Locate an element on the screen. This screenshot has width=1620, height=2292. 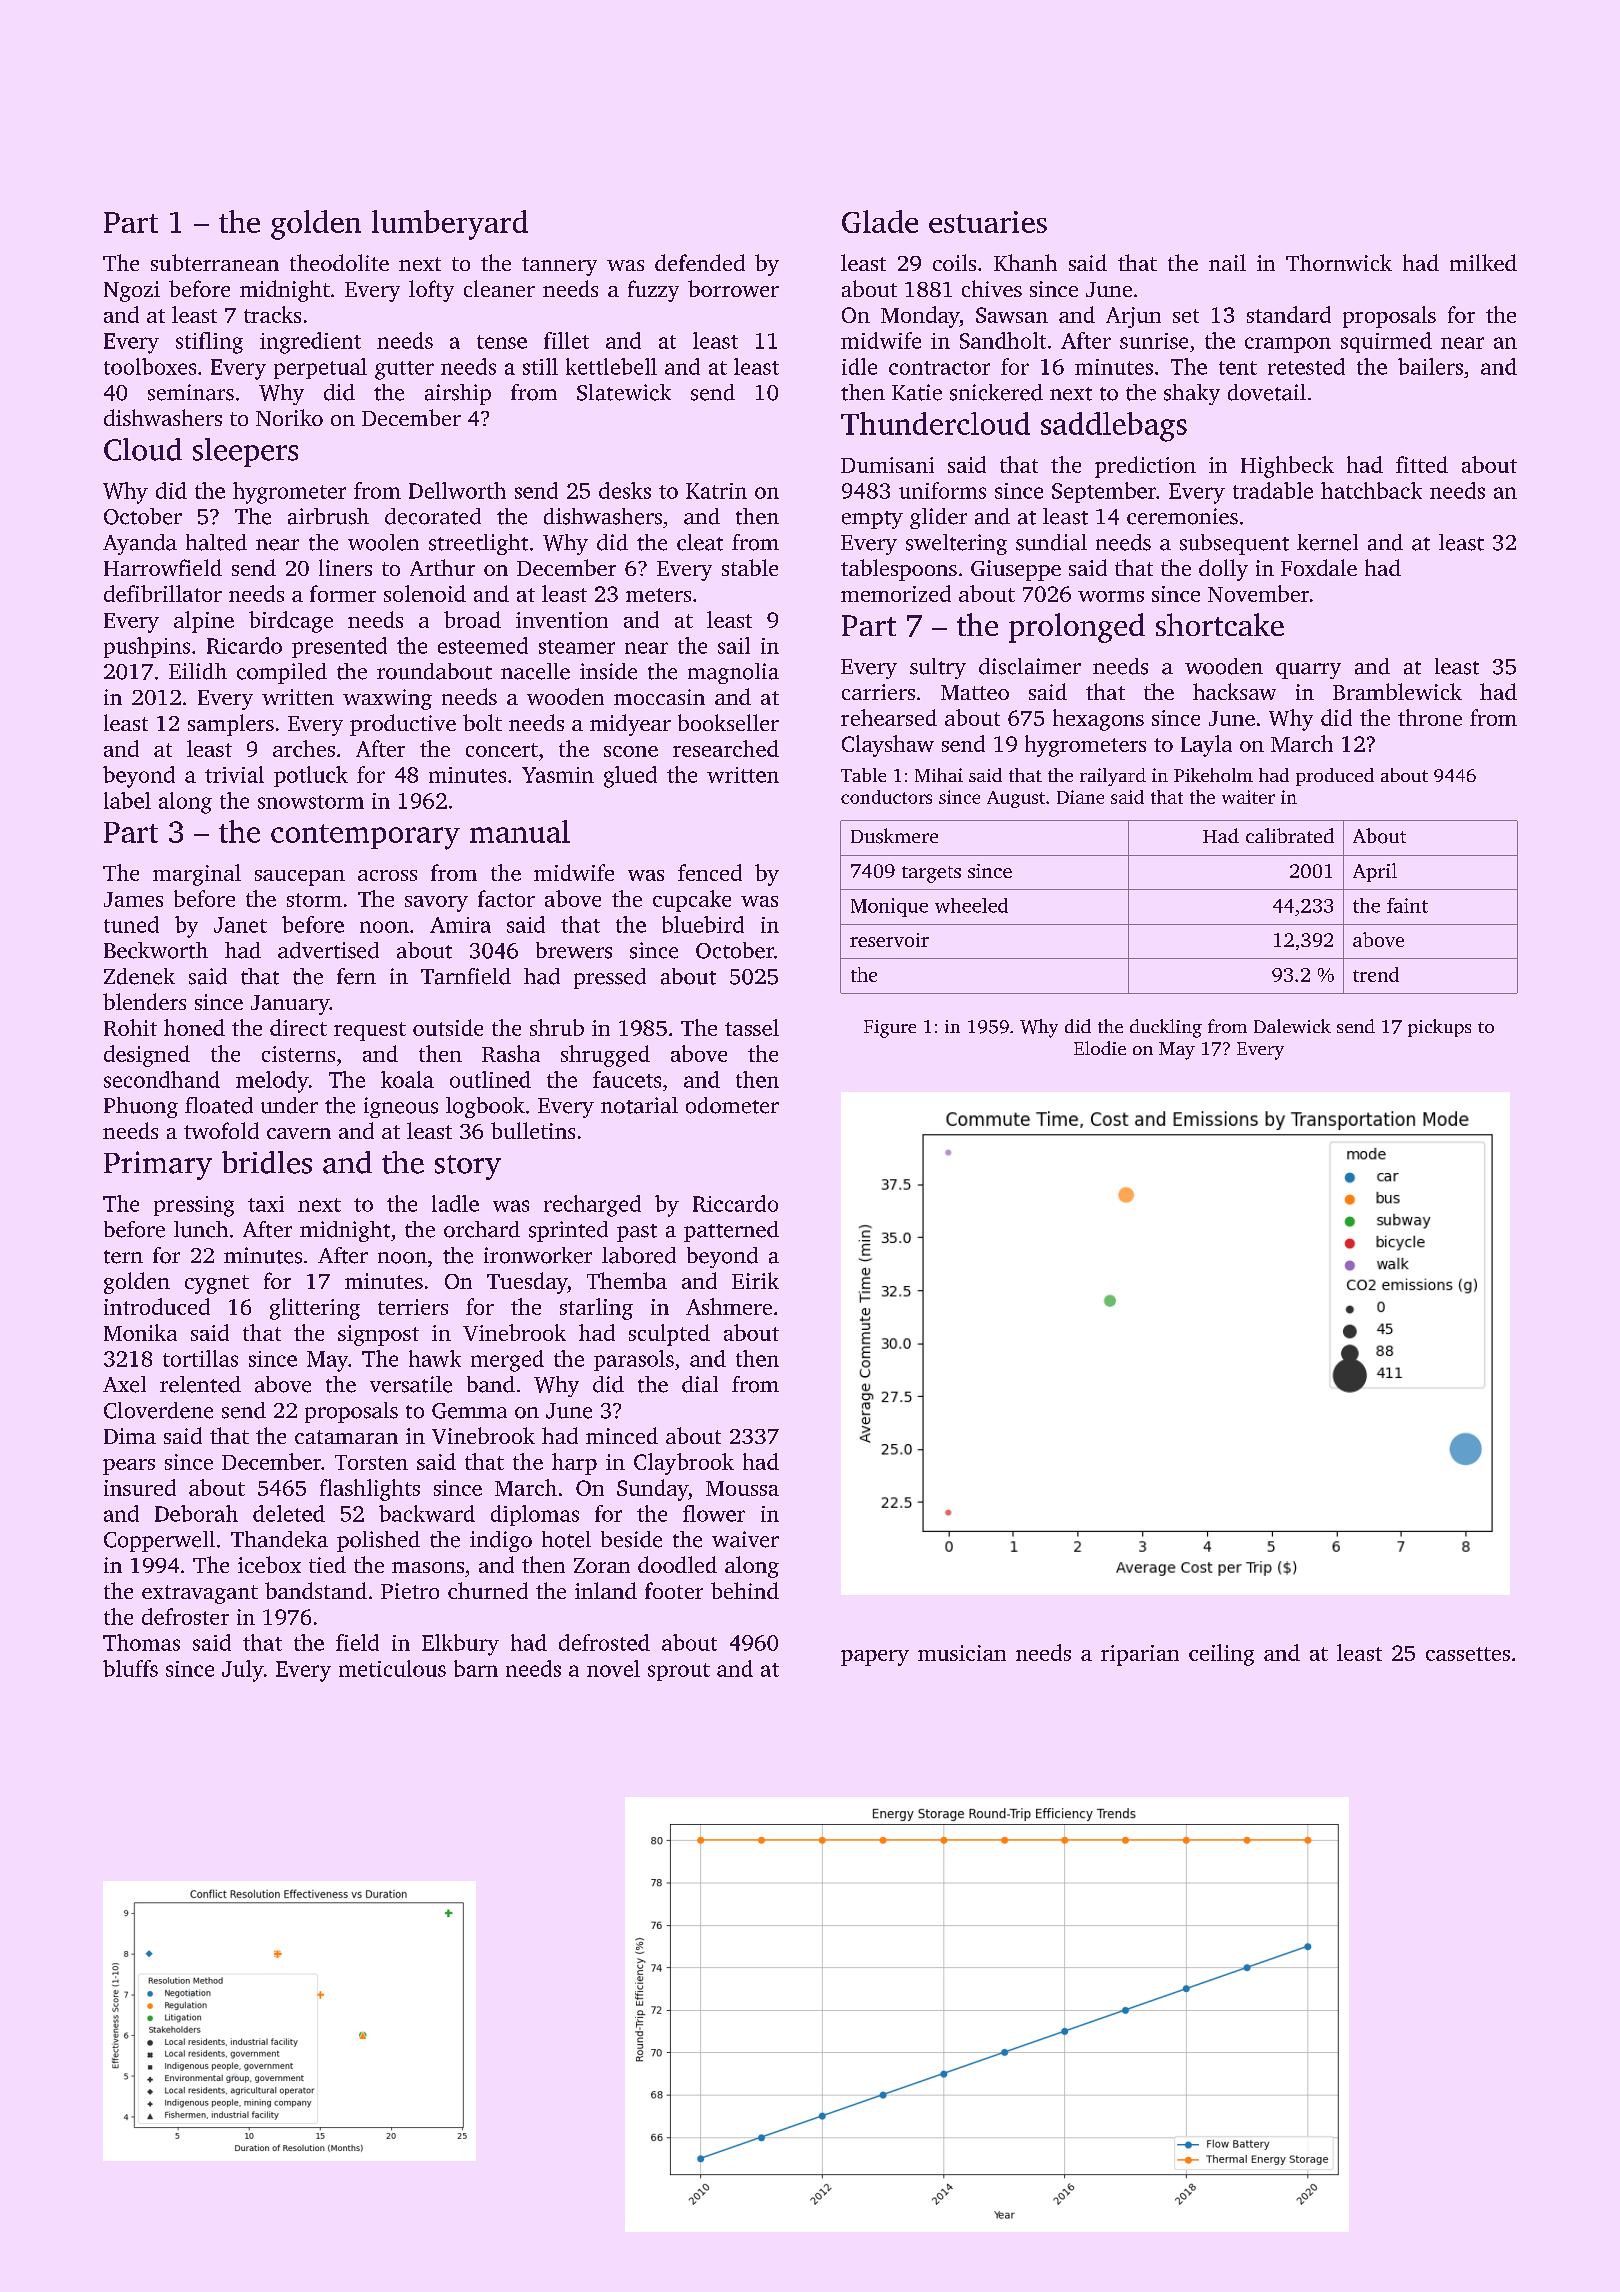
trivial is located at coordinates (234, 774).
